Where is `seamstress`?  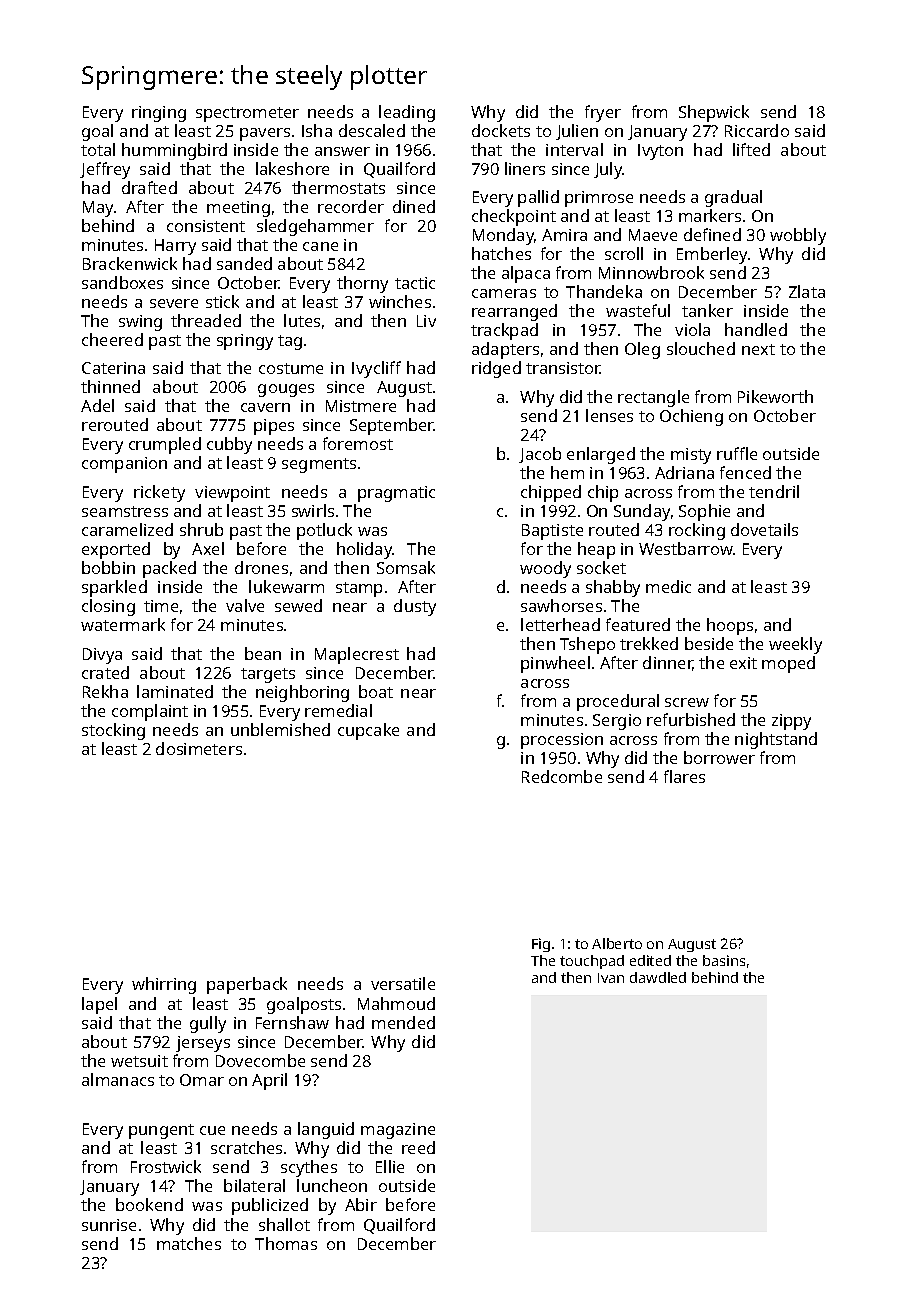
seamstress is located at coordinates (125, 511).
